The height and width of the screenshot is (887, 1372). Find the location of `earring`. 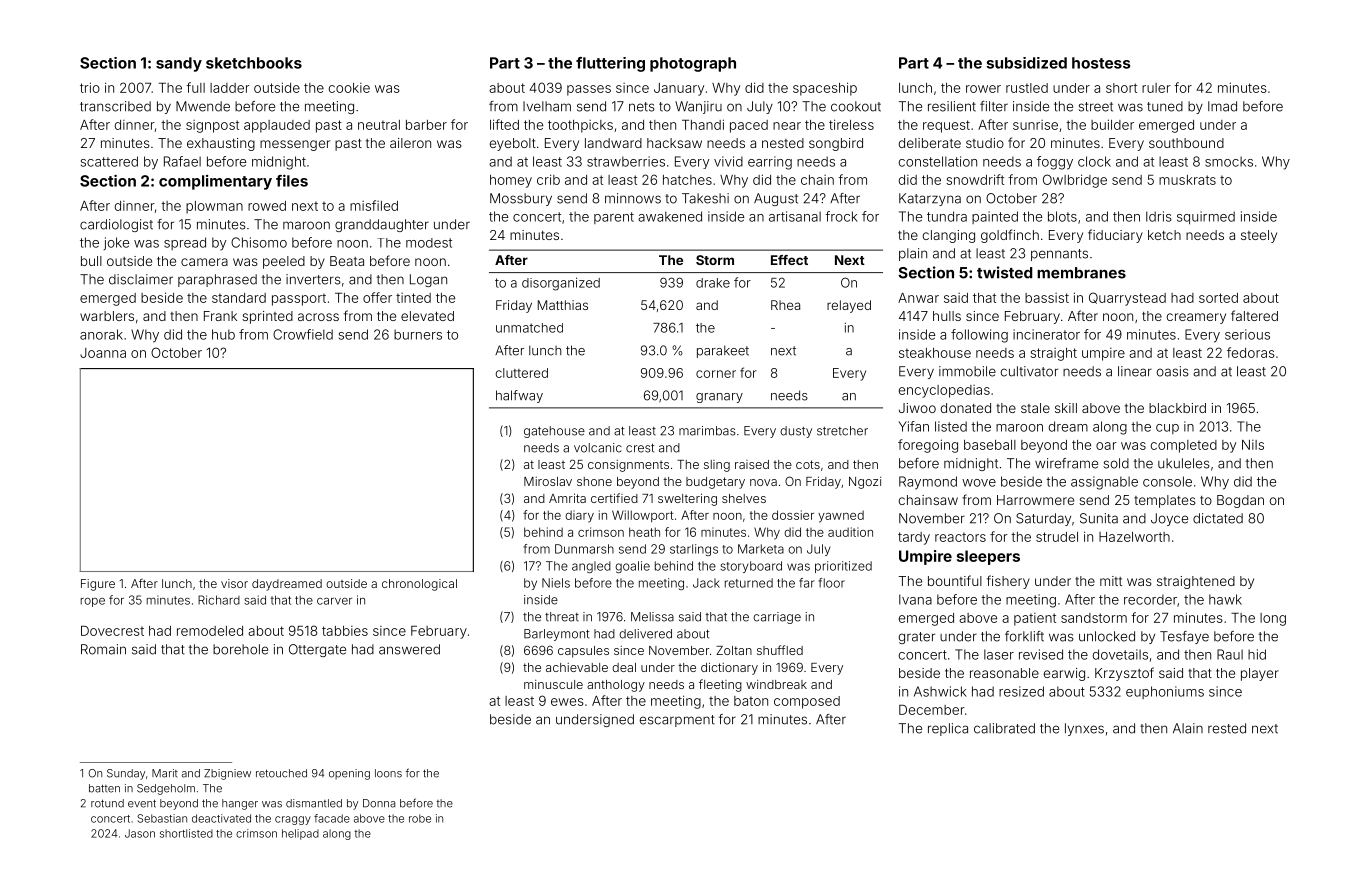

earring is located at coordinates (770, 163).
